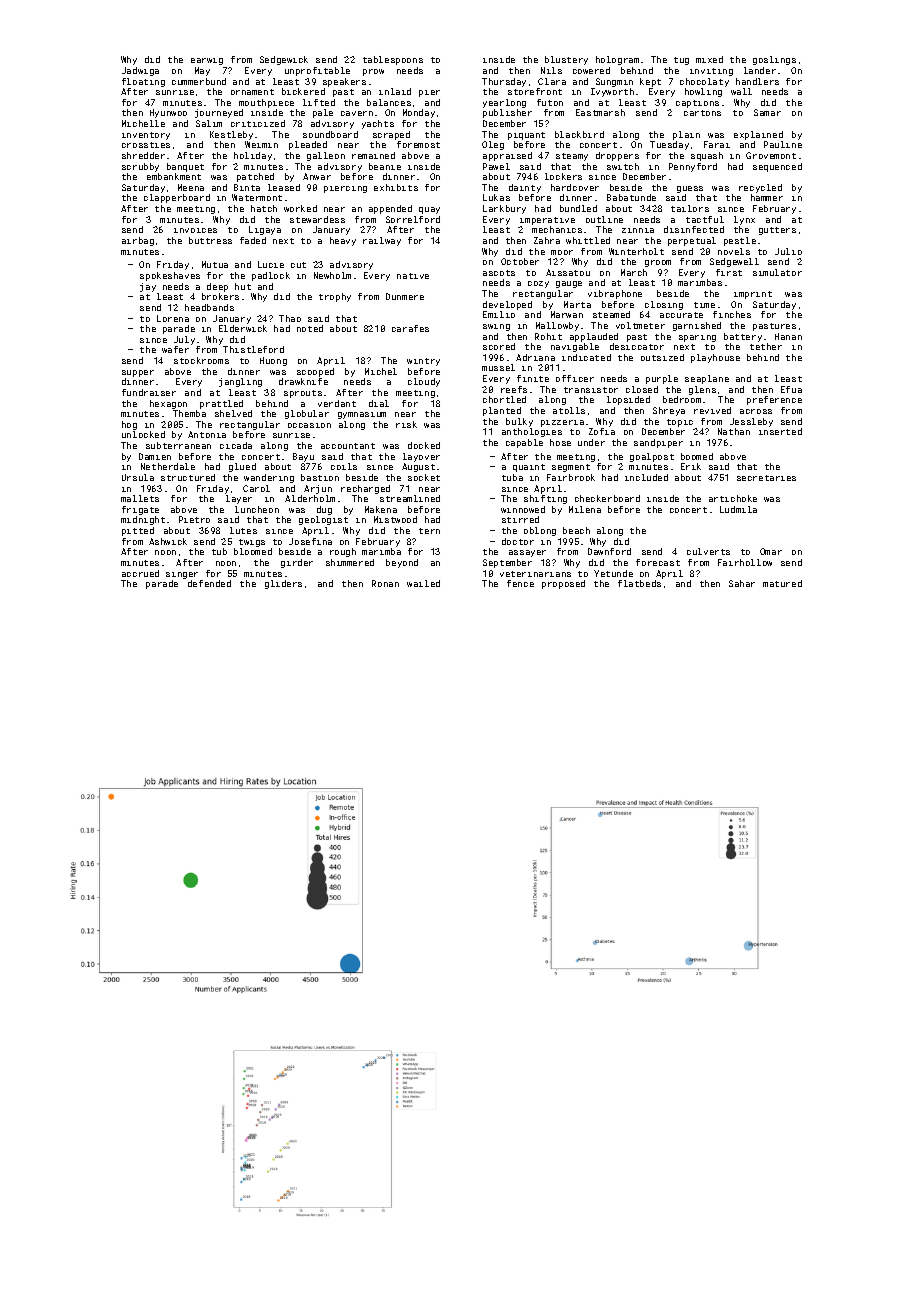 The height and width of the screenshot is (1308, 924). Describe the element at coordinates (533, 378) in the screenshot. I see `finite` at that location.
